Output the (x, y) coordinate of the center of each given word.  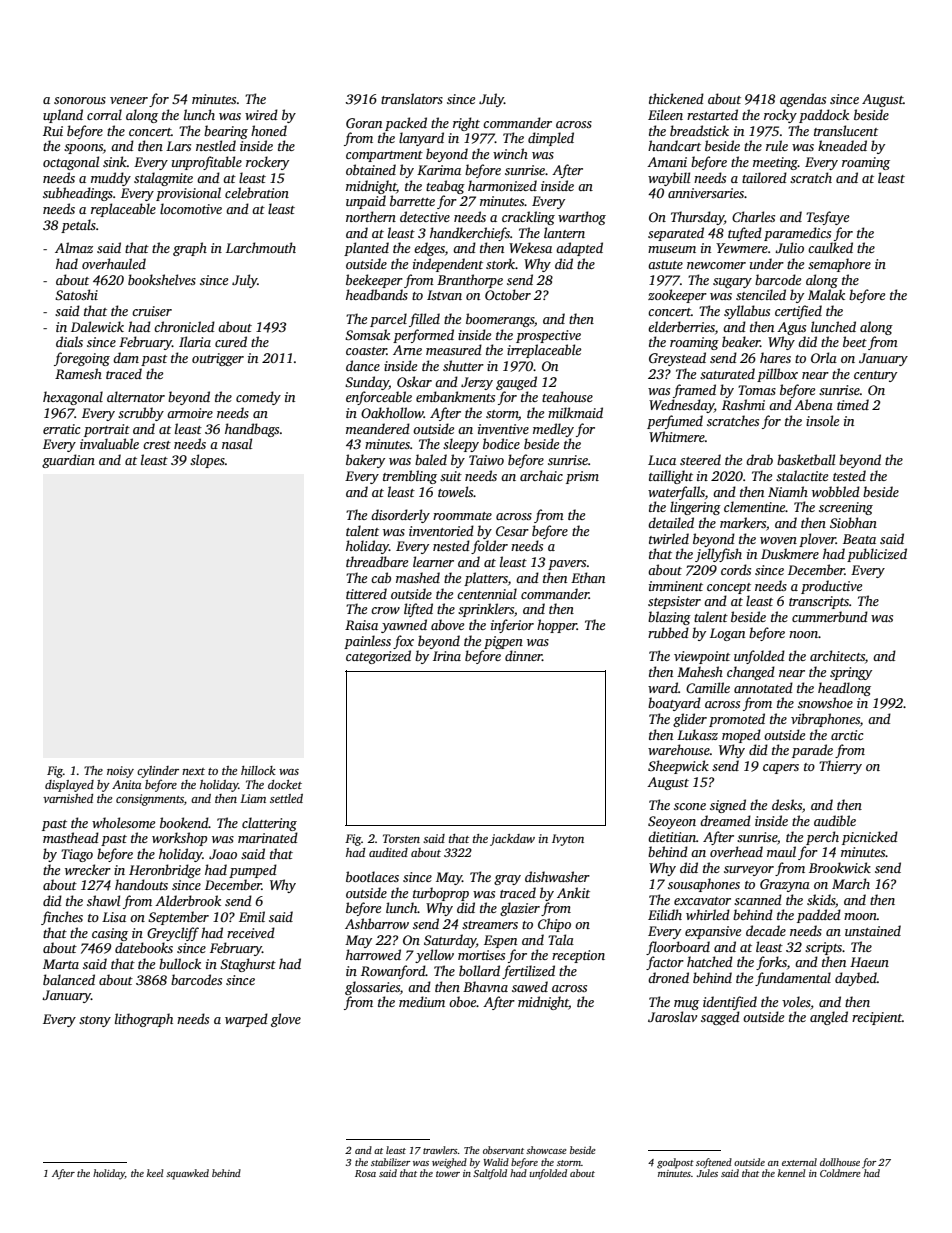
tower (448, 1174)
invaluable (109, 443)
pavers (567, 565)
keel (155, 1173)
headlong (844, 689)
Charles (753, 216)
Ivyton (568, 840)
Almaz (74, 247)
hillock (258, 770)
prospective (548, 336)
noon (803, 634)
